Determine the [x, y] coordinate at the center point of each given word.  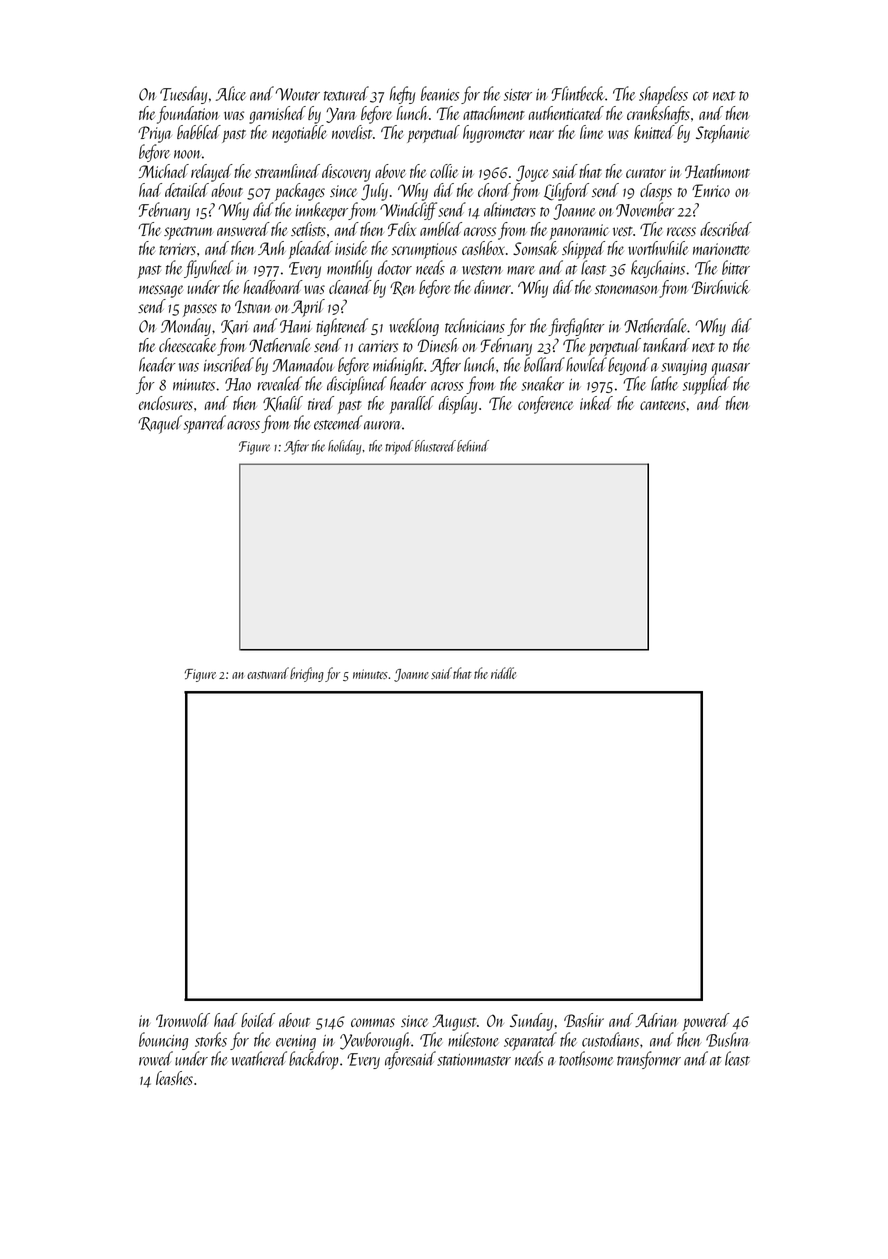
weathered [259, 1058]
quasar [731, 369]
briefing [307, 674]
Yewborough [375, 1041]
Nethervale [280, 345]
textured [346, 93]
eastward [268, 673]
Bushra [728, 1039]
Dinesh [438, 345]
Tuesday [183, 95]
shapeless [663, 95]
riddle [503, 673]
